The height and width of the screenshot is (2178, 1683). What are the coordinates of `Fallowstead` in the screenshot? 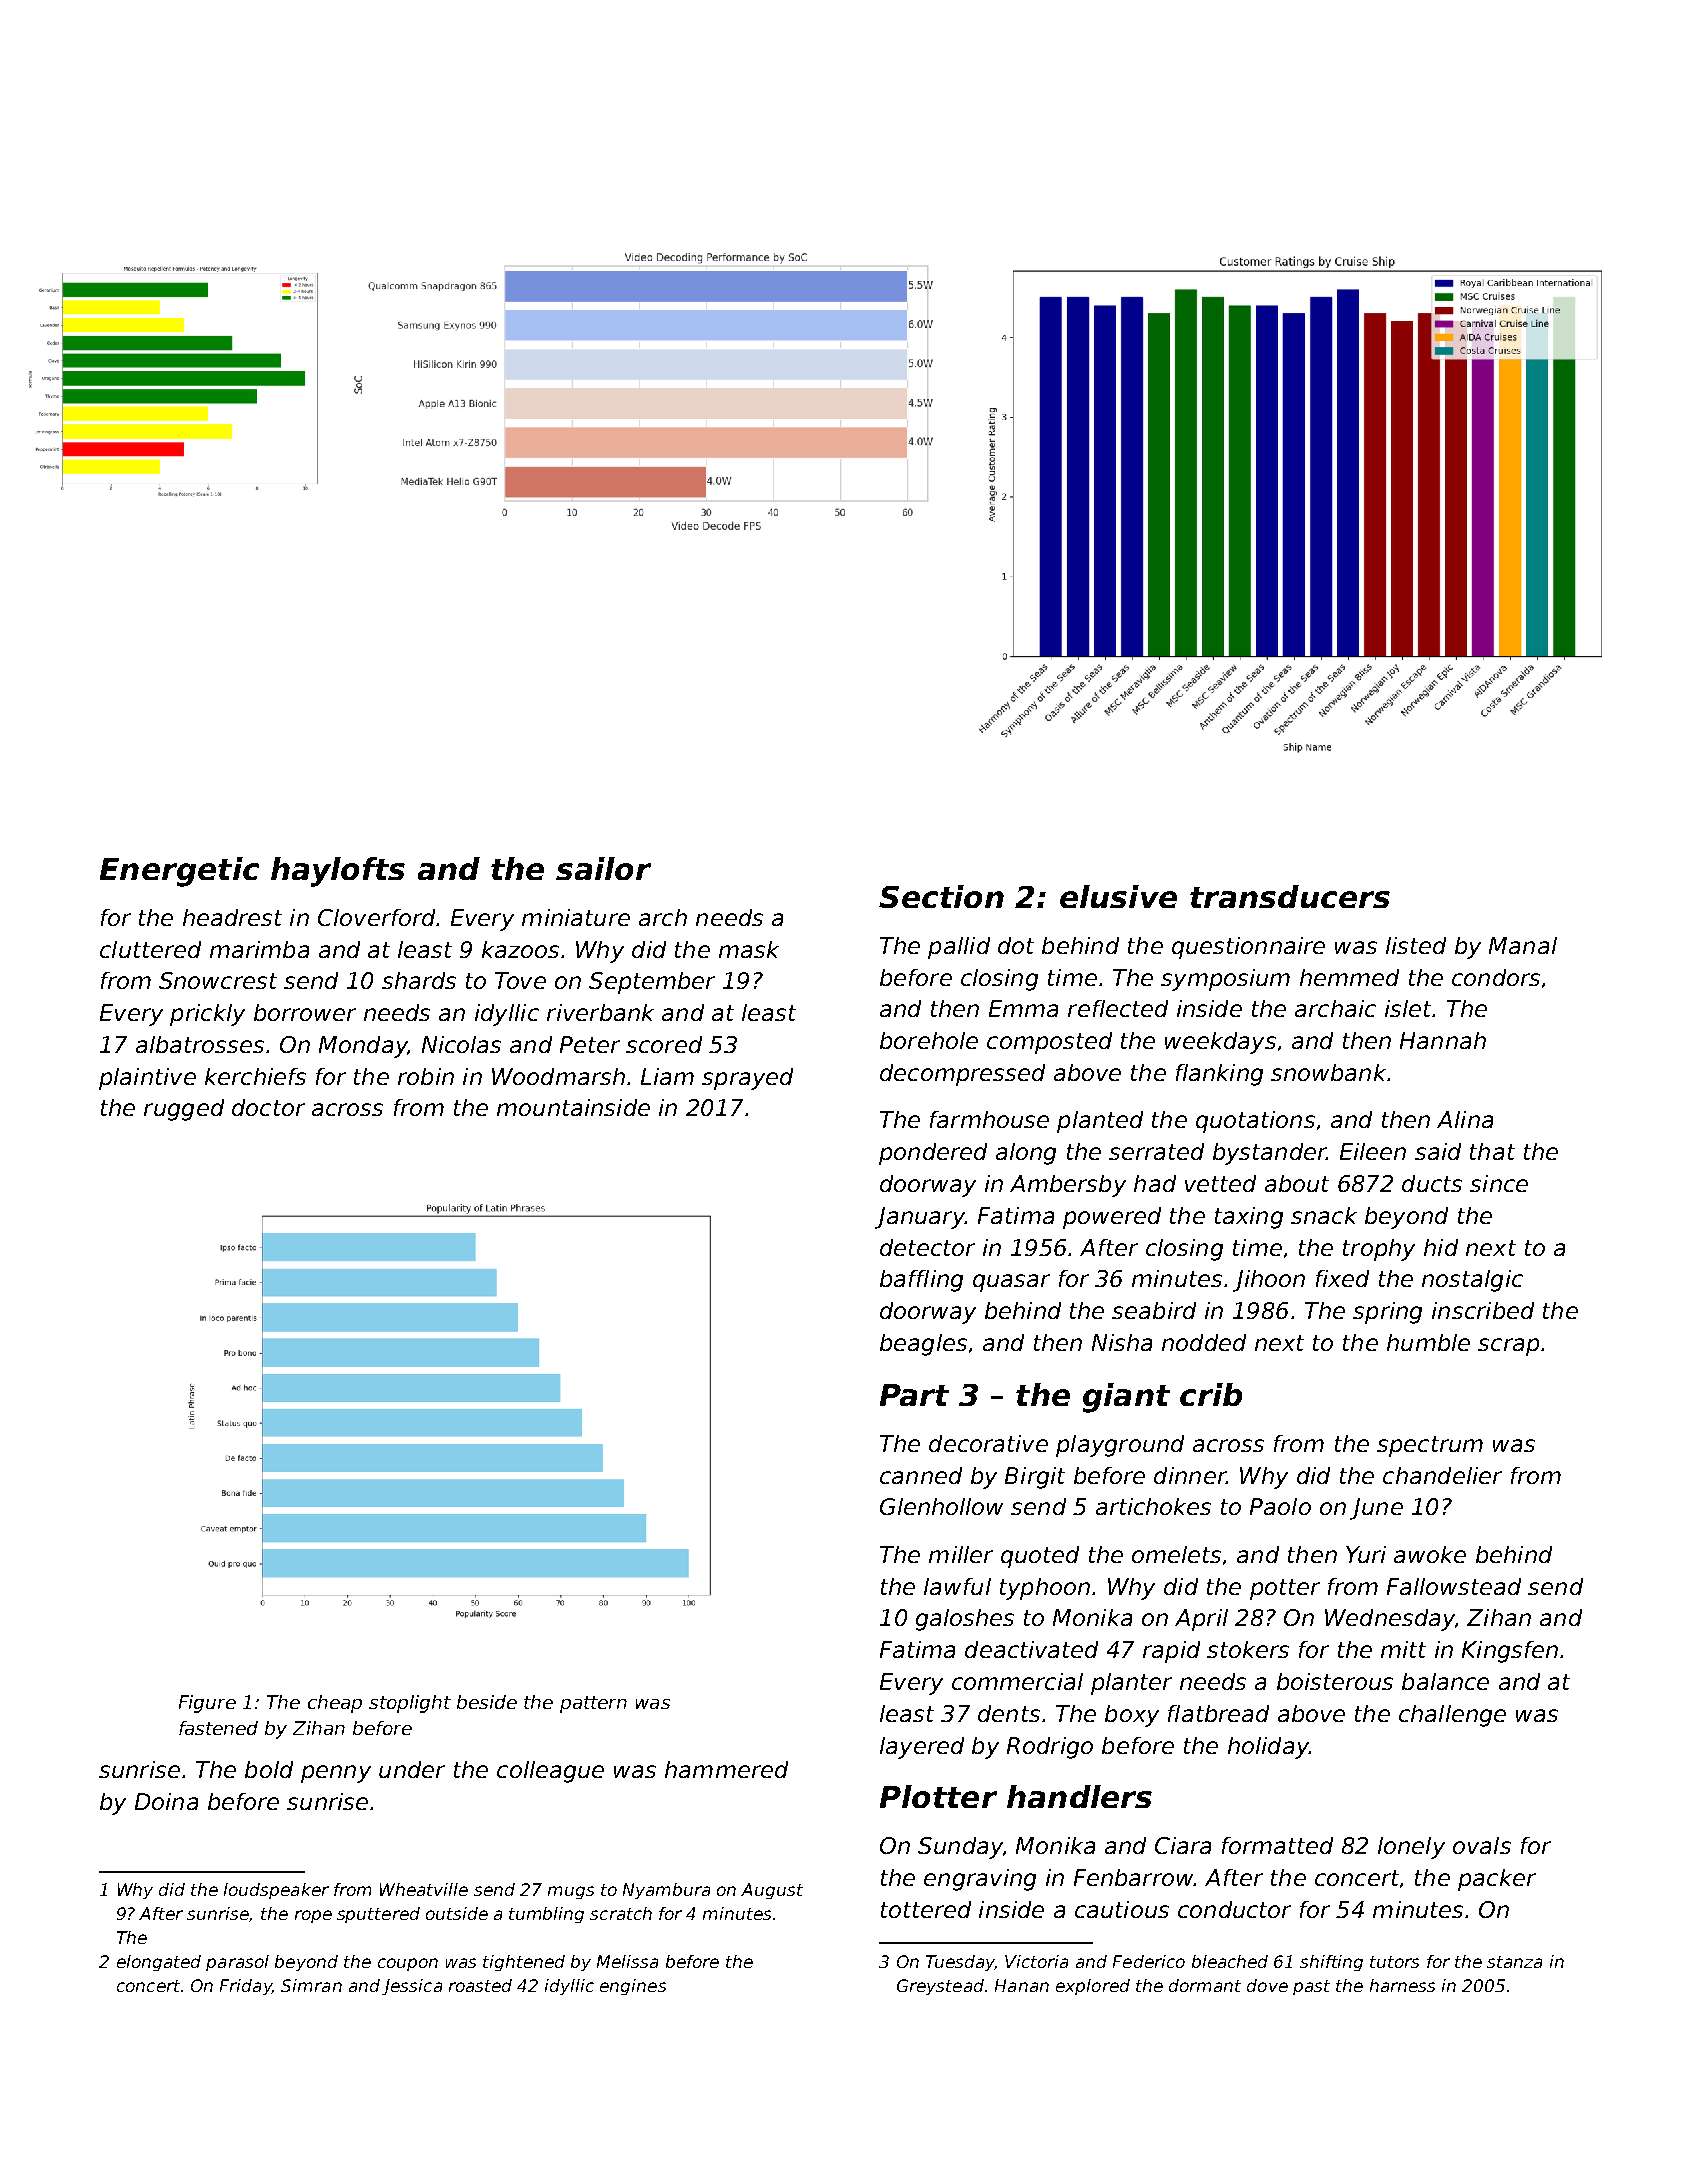 It's located at (1454, 1586).
